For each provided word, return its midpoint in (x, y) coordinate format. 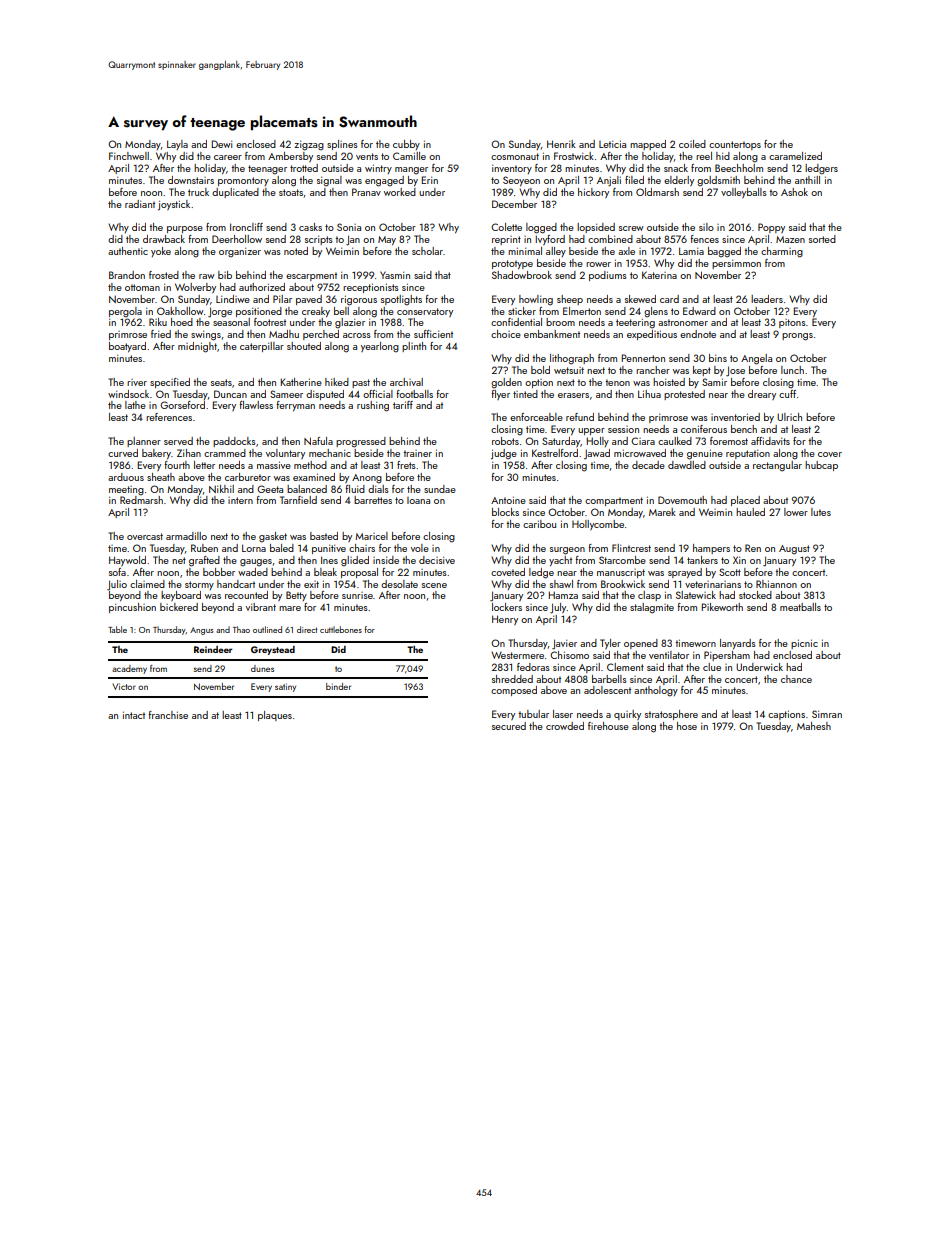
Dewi (222, 144)
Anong (367, 479)
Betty (296, 596)
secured (509, 726)
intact (134, 715)
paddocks (234, 442)
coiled (692, 144)
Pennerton (643, 358)
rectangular (777, 466)
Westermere (517, 655)
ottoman (142, 287)
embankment (552, 334)
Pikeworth (722, 607)
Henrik (561, 144)
